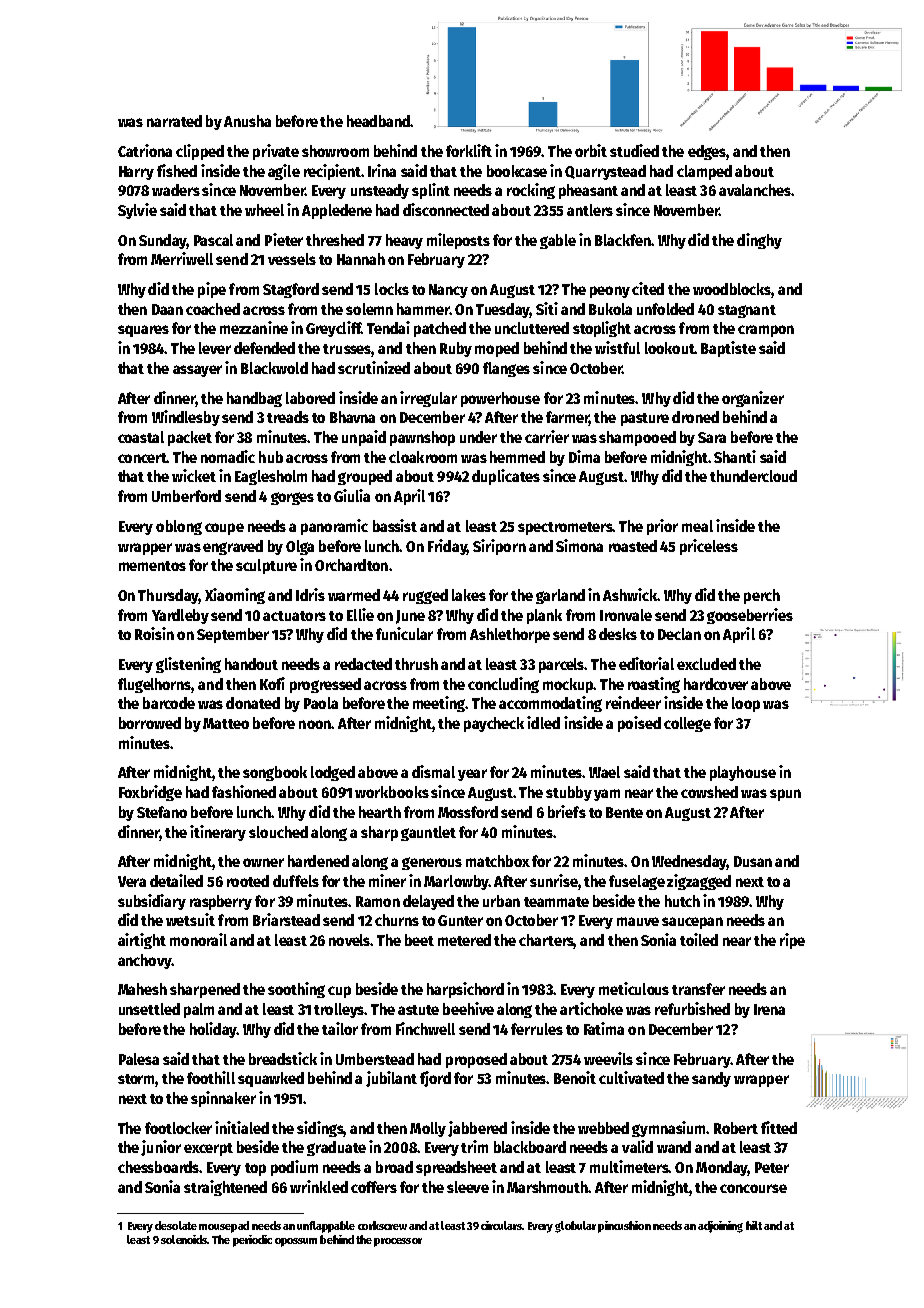  Describe the element at coordinates (296, 1242) in the image. I see `opossum` at that location.
